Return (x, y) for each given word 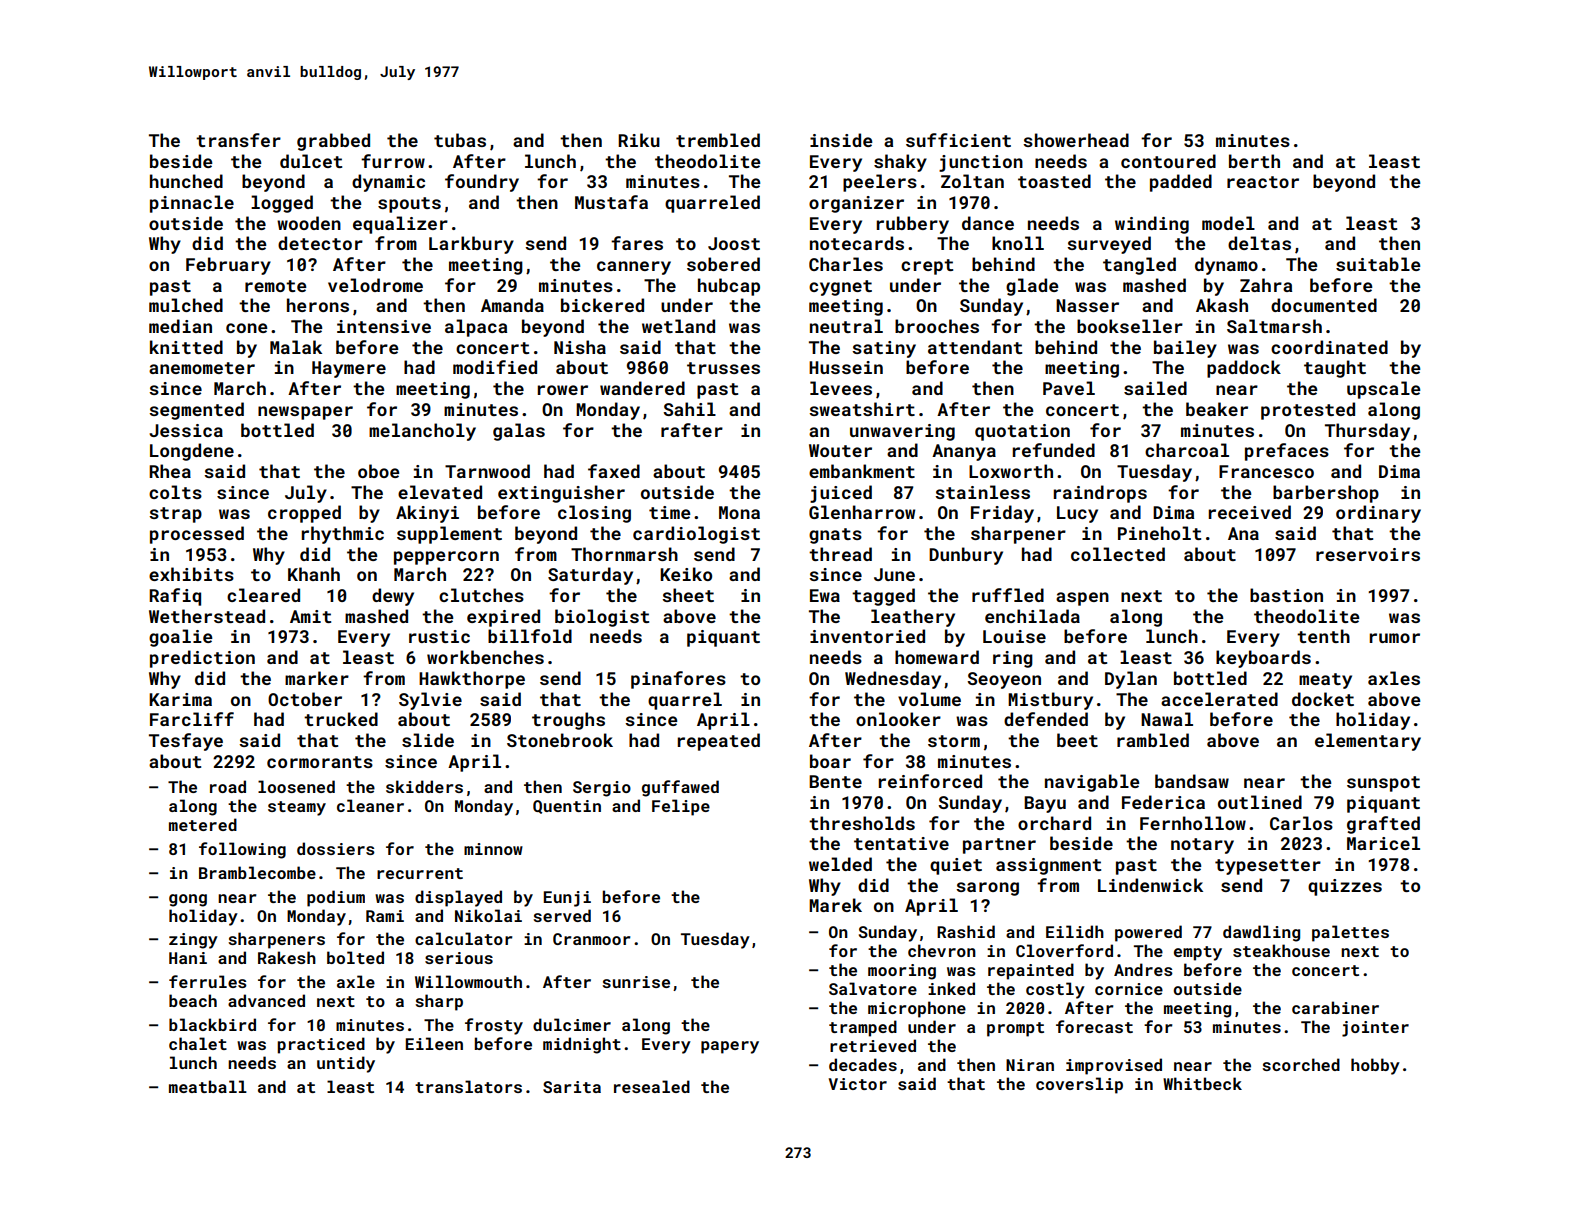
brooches (937, 326)
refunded (1053, 450)
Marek (835, 905)
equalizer (400, 225)
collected (1118, 554)
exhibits (191, 574)
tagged (883, 597)
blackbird (212, 1024)
